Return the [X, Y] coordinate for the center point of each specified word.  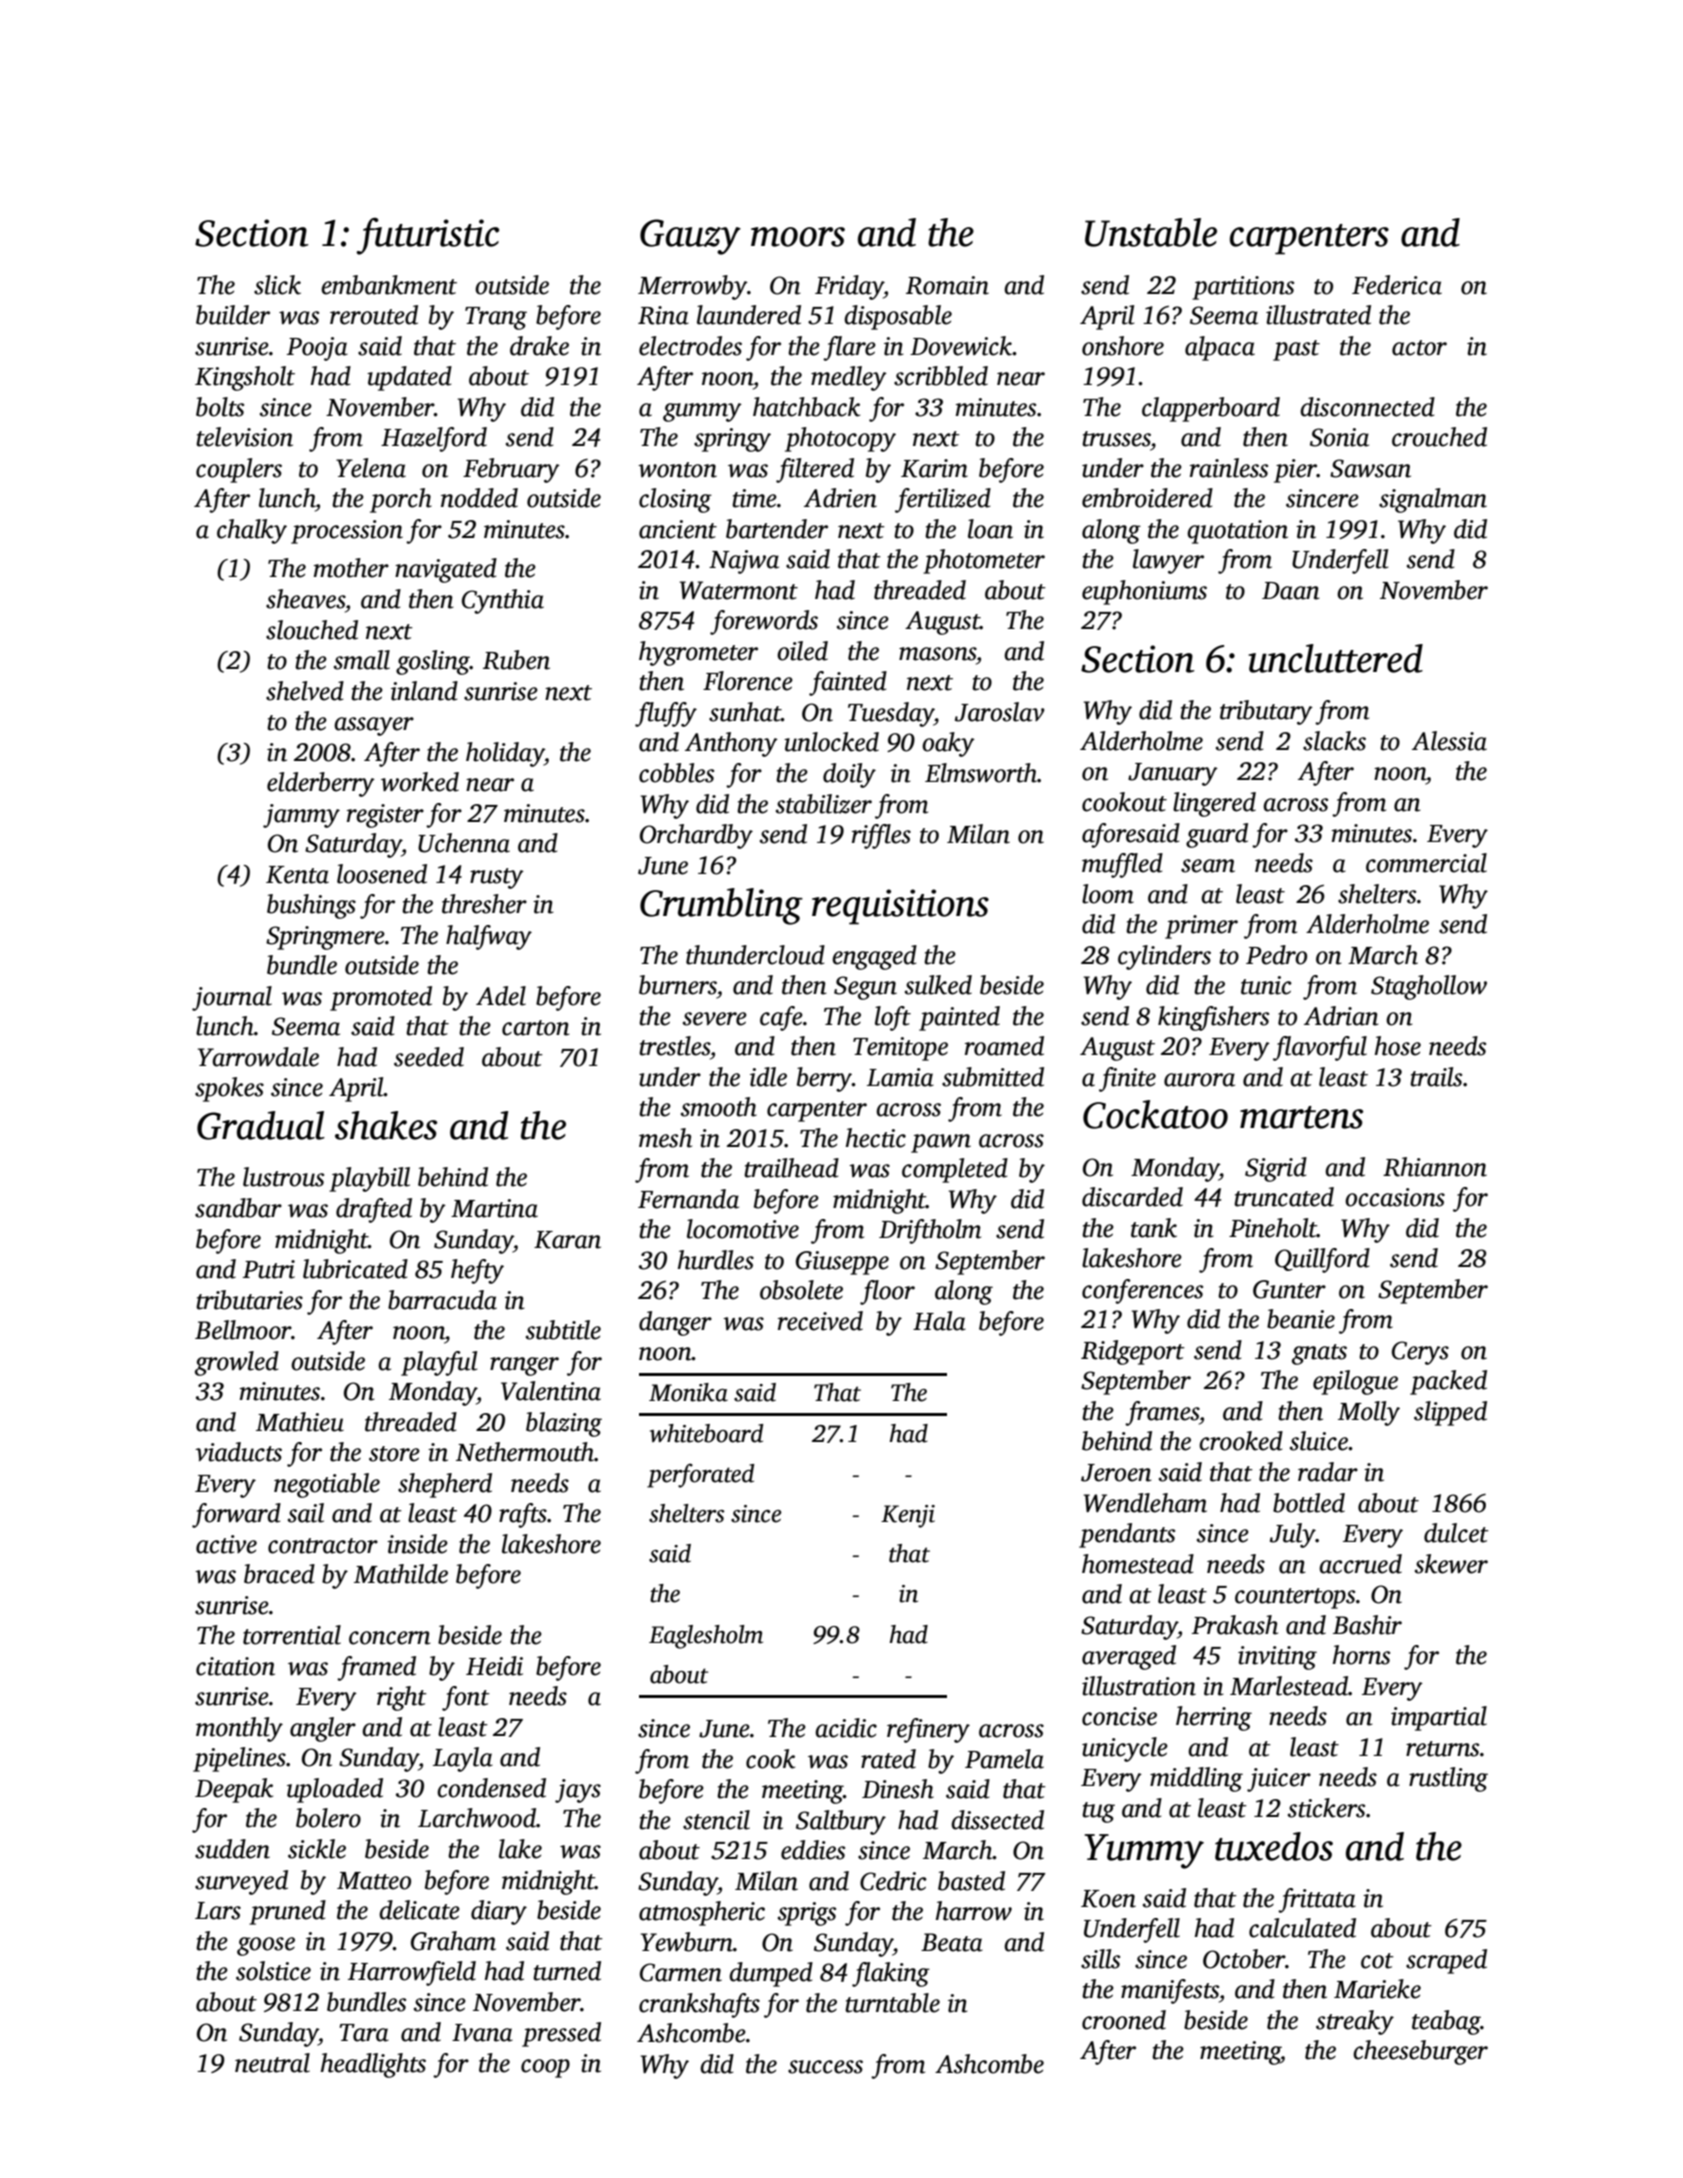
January [1173, 774]
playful [439, 1363]
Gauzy [690, 237]
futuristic [427, 236]
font [466, 1698]
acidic [846, 1728]
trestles [674, 1046]
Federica [1397, 285]
